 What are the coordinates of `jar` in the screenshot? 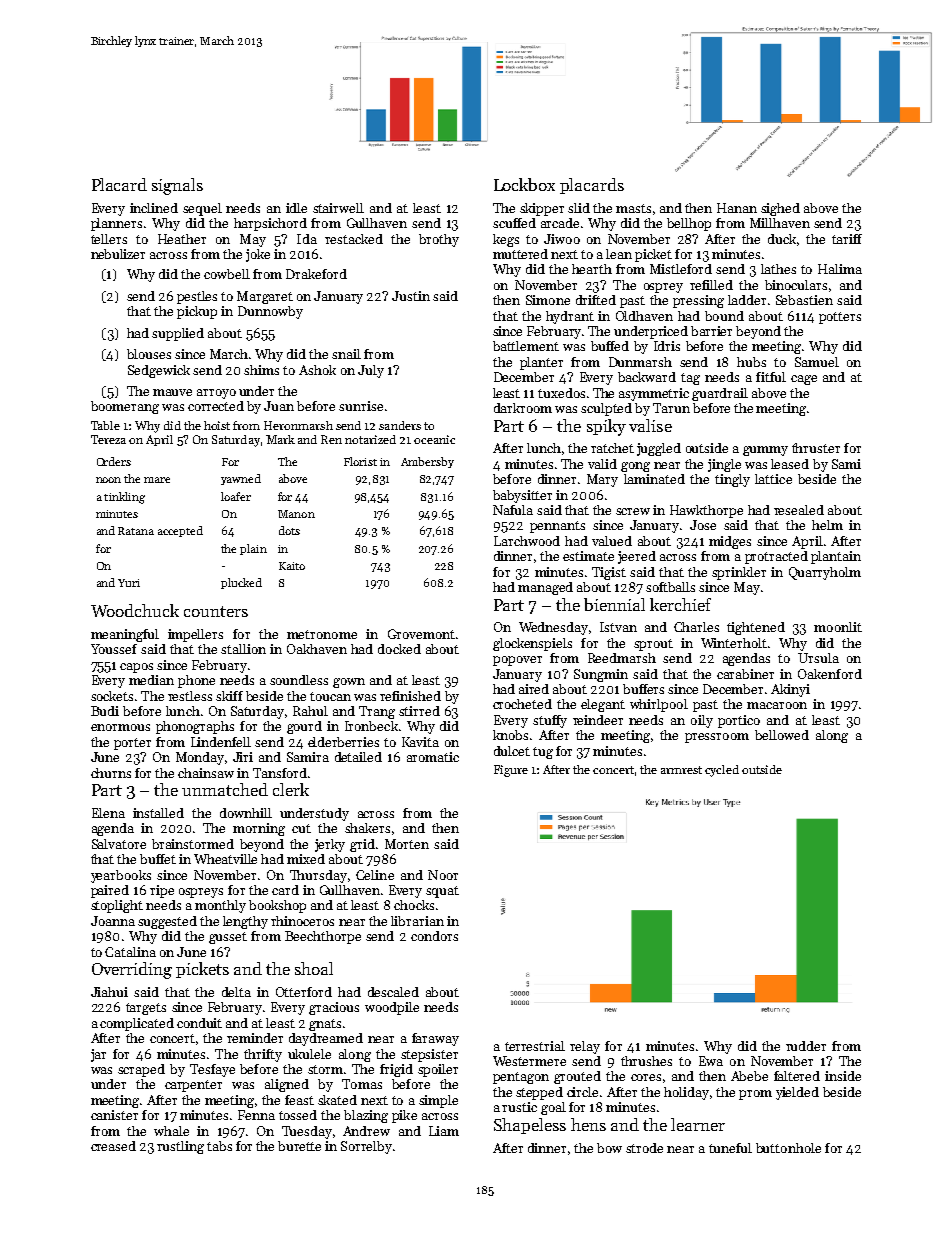 It's located at (98, 1055).
